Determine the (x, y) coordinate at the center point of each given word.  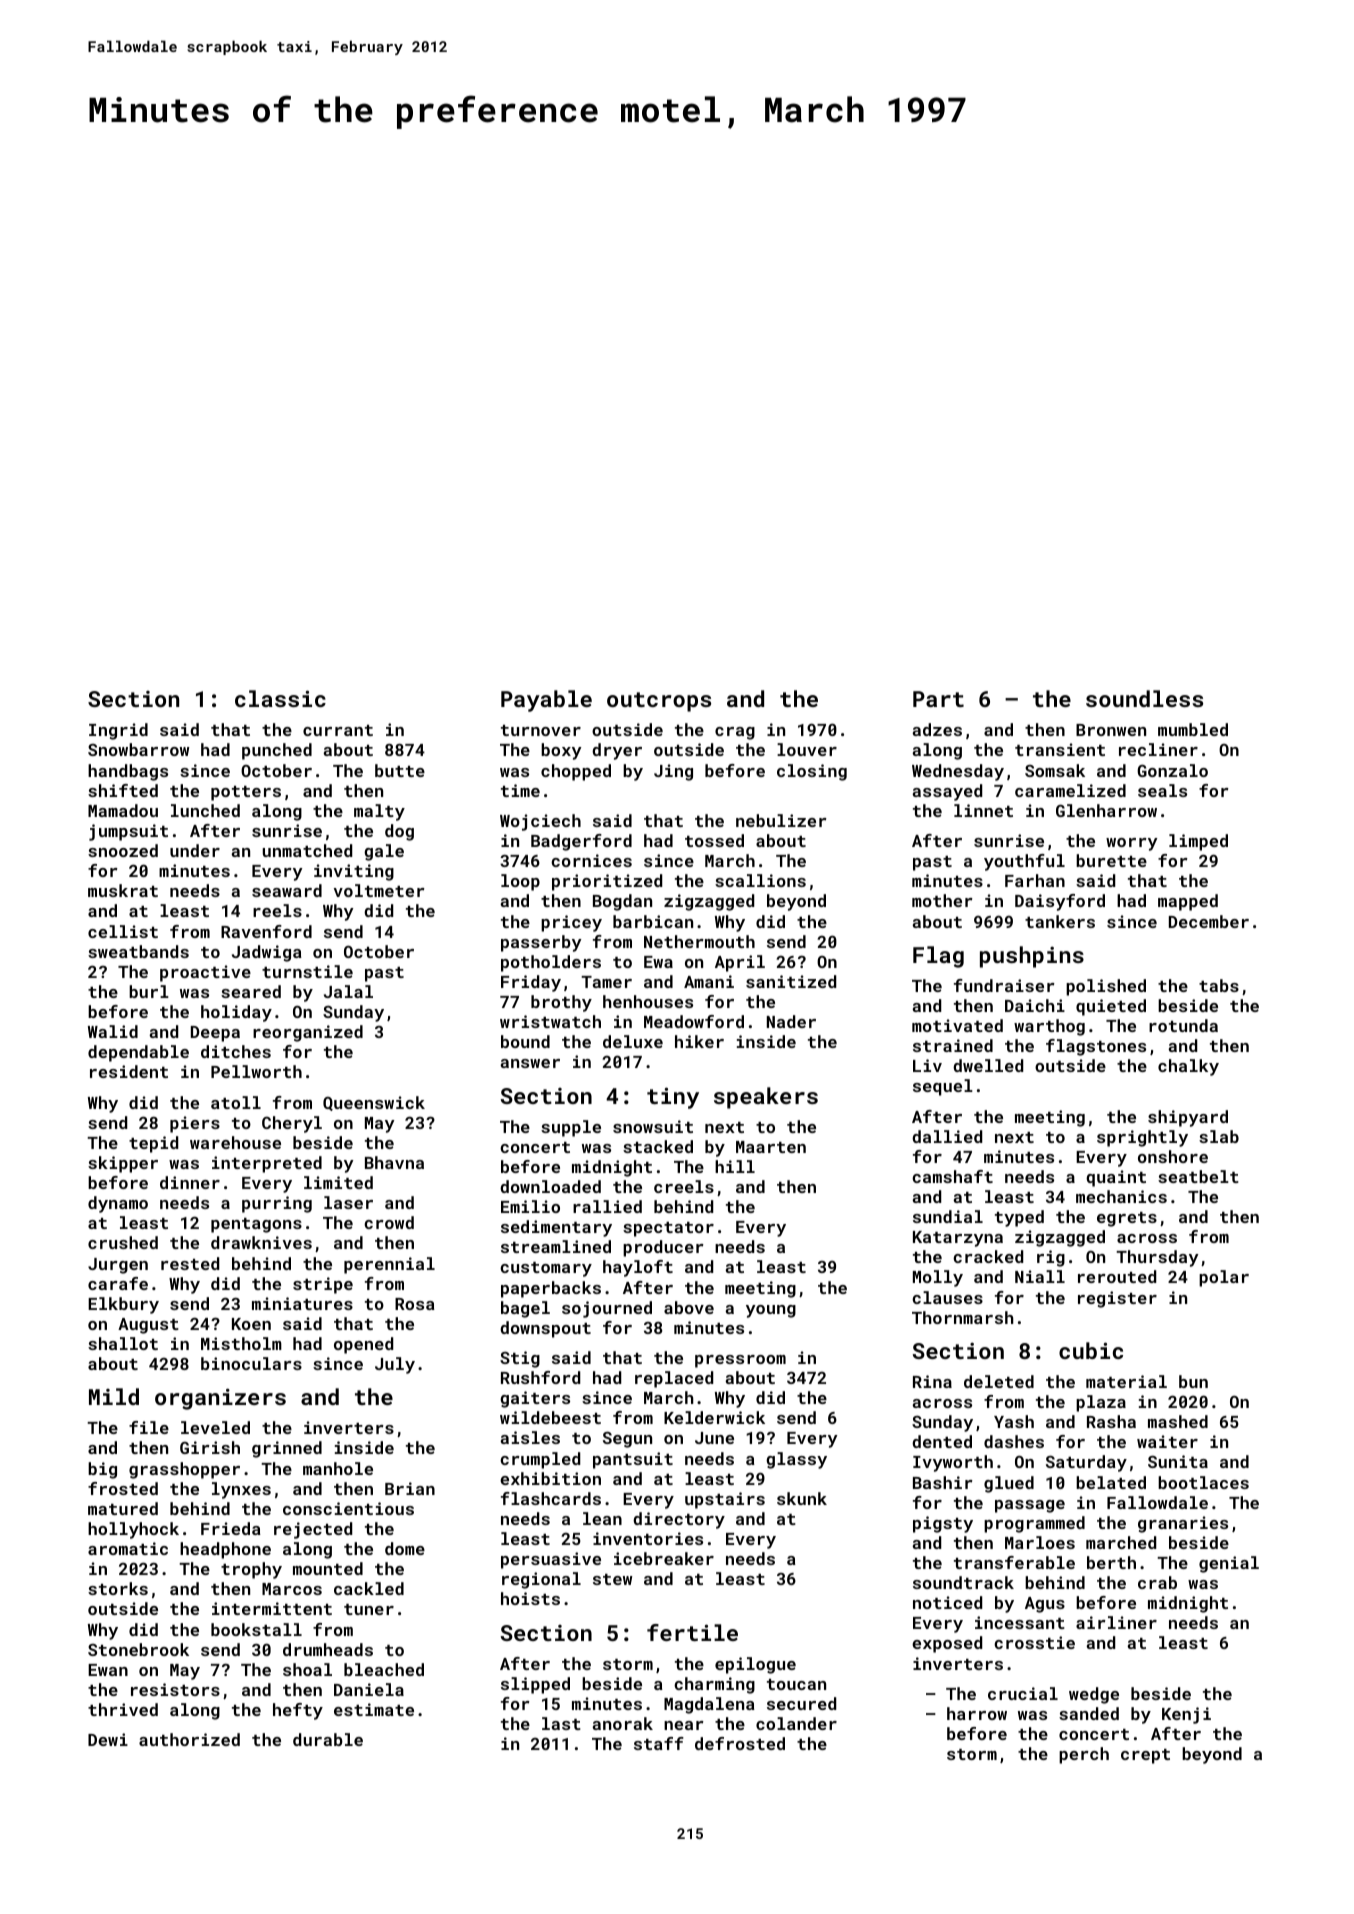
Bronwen (1111, 730)
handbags (128, 772)
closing (812, 772)
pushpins (1032, 957)
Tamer (606, 982)
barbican (653, 921)
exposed (947, 1644)
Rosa (415, 1304)
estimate (374, 1709)
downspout (545, 1329)
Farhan (1035, 880)
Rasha (1111, 1421)
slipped (535, 1685)
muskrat (123, 890)
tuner (369, 1609)
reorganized (308, 1033)
